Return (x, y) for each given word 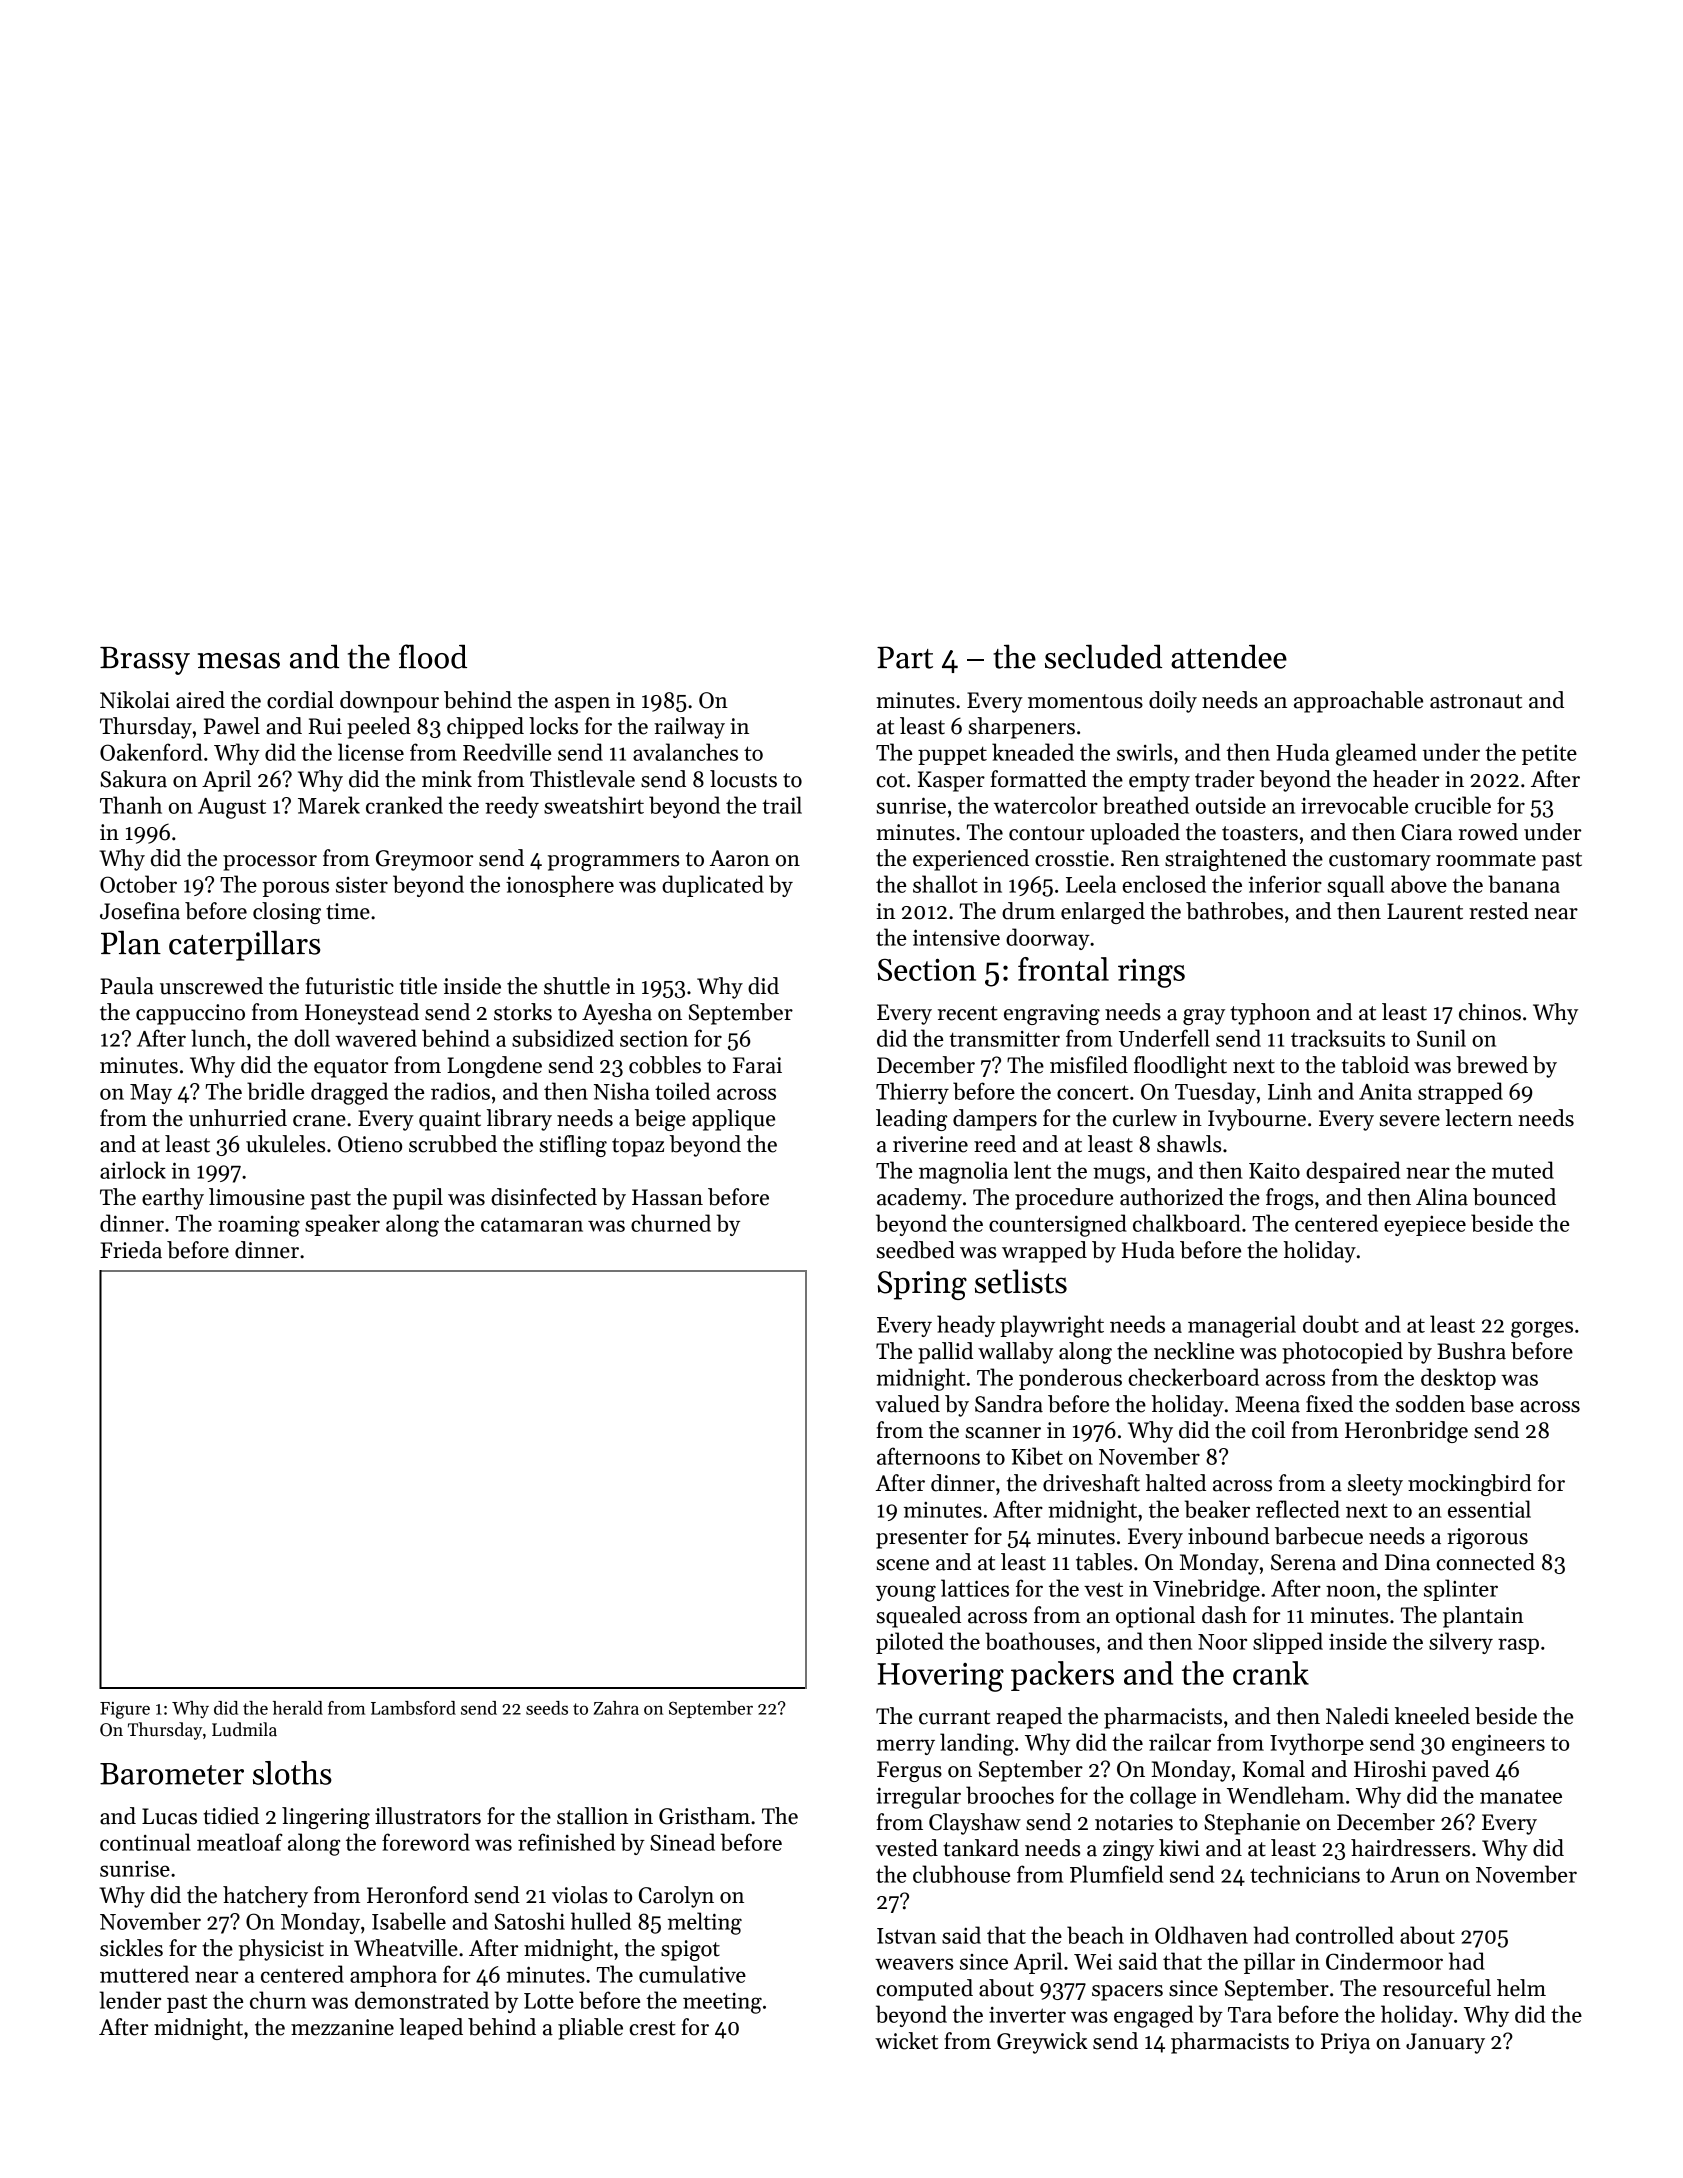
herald (298, 1708)
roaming (259, 1226)
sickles (131, 1948)
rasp (1518, 1646)
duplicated (713, 886)
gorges (1542, 1329)
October (138, 884)
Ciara (1426, 832)
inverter (1027, 2015)
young (906, 1593)
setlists (1021, 1281)
